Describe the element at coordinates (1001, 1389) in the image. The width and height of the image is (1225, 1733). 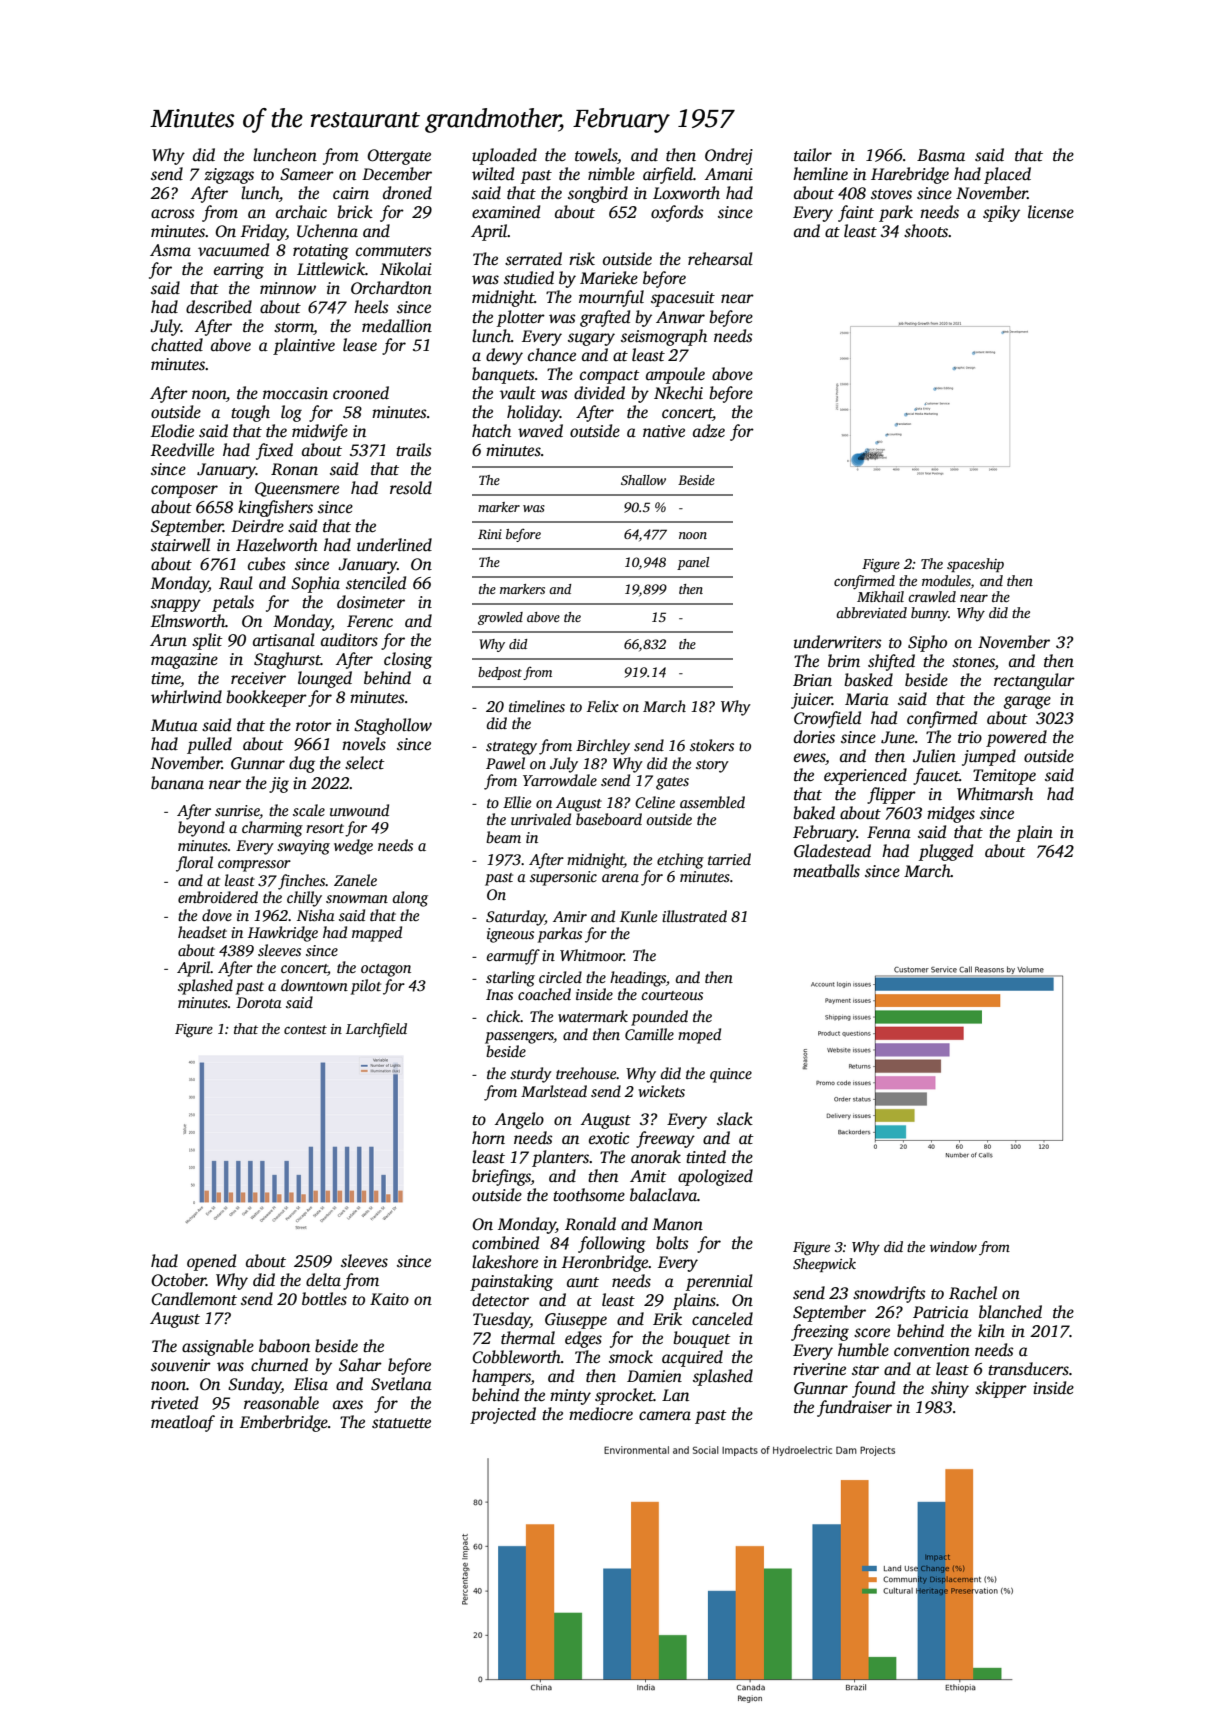
I see `skipper` at that location.
